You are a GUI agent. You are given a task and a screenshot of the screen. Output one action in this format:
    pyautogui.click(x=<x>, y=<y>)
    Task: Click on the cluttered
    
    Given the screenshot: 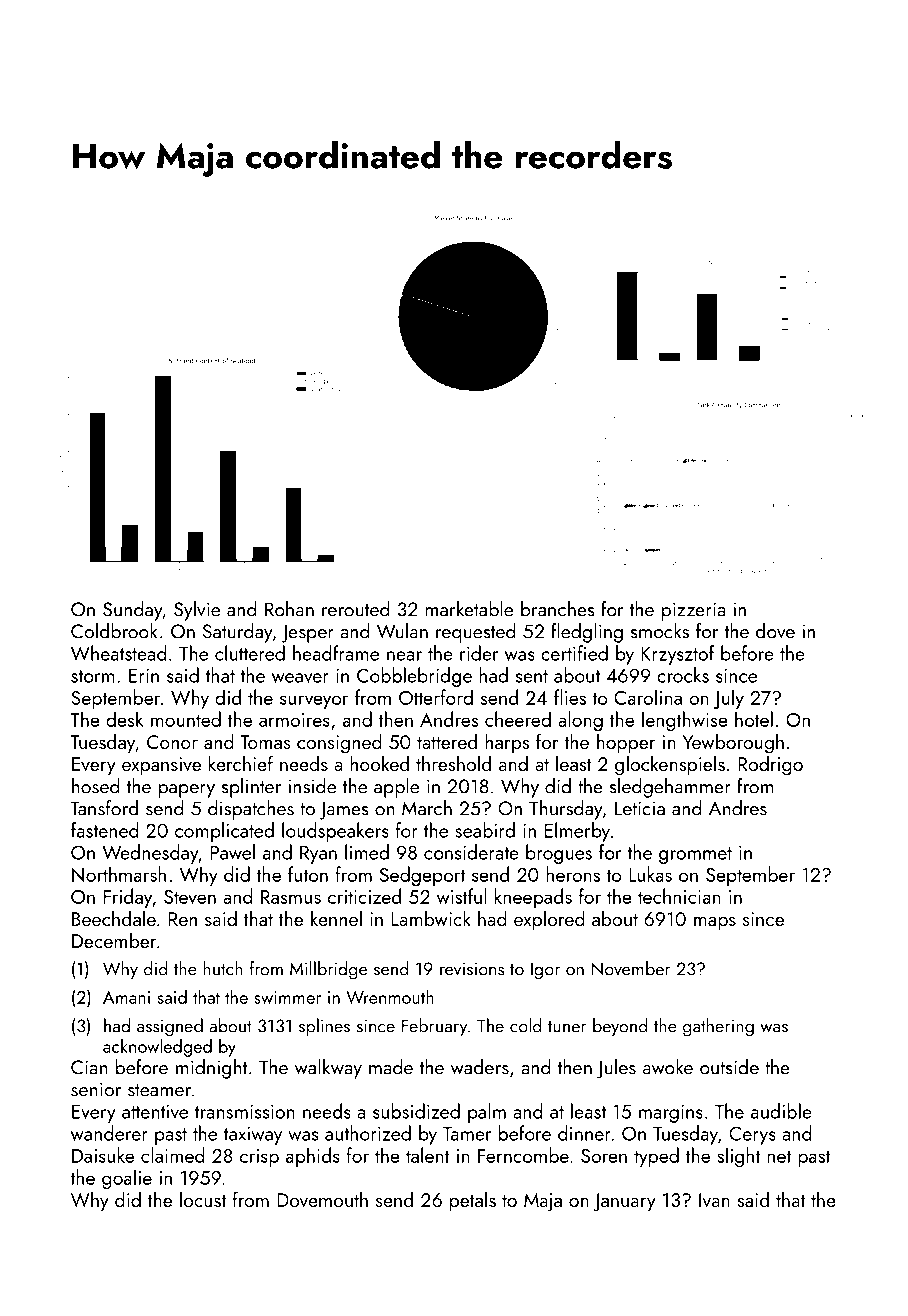 What is the action you would take?
    pyautogui.click(x=250, y=653)
